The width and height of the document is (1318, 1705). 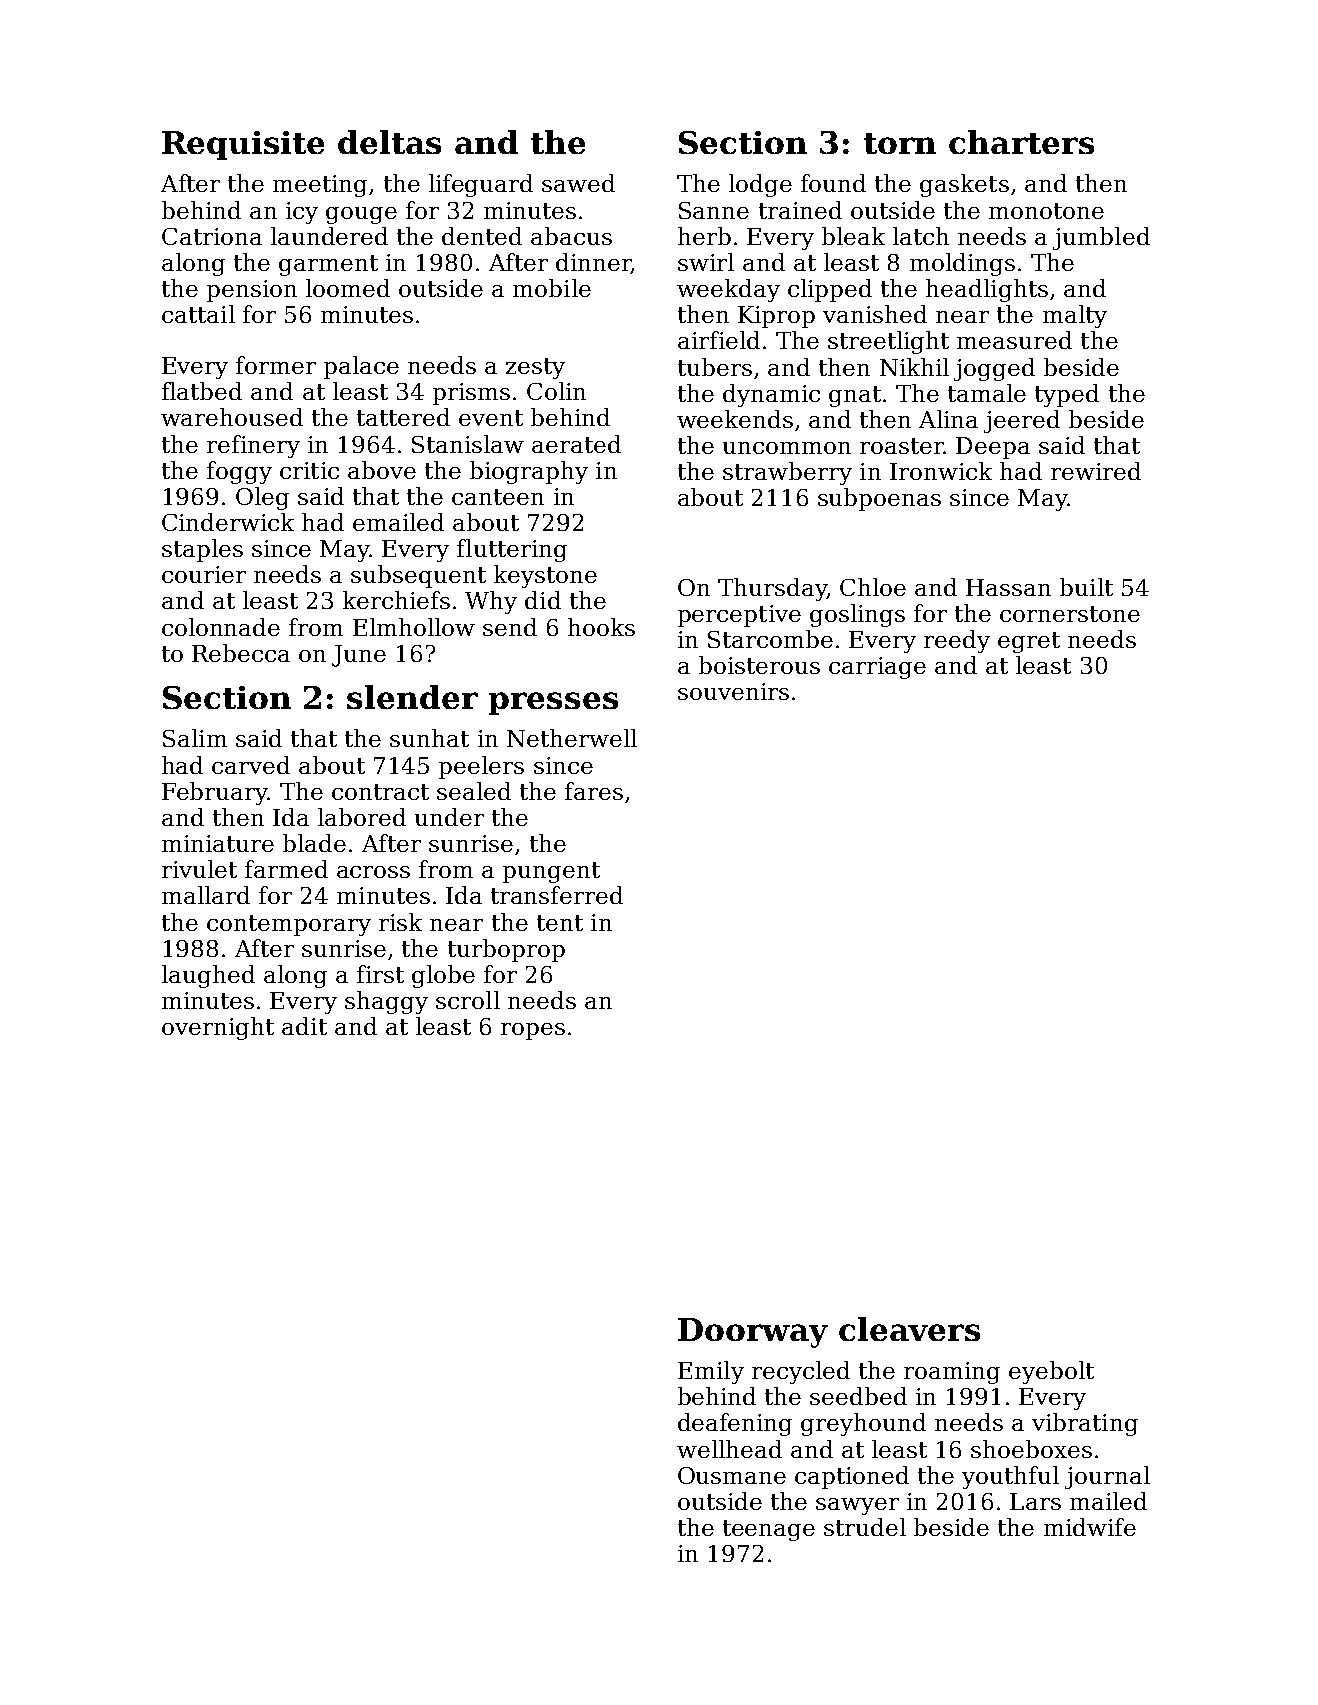 I want to click on ropes, so click(x=533, y=1031).
